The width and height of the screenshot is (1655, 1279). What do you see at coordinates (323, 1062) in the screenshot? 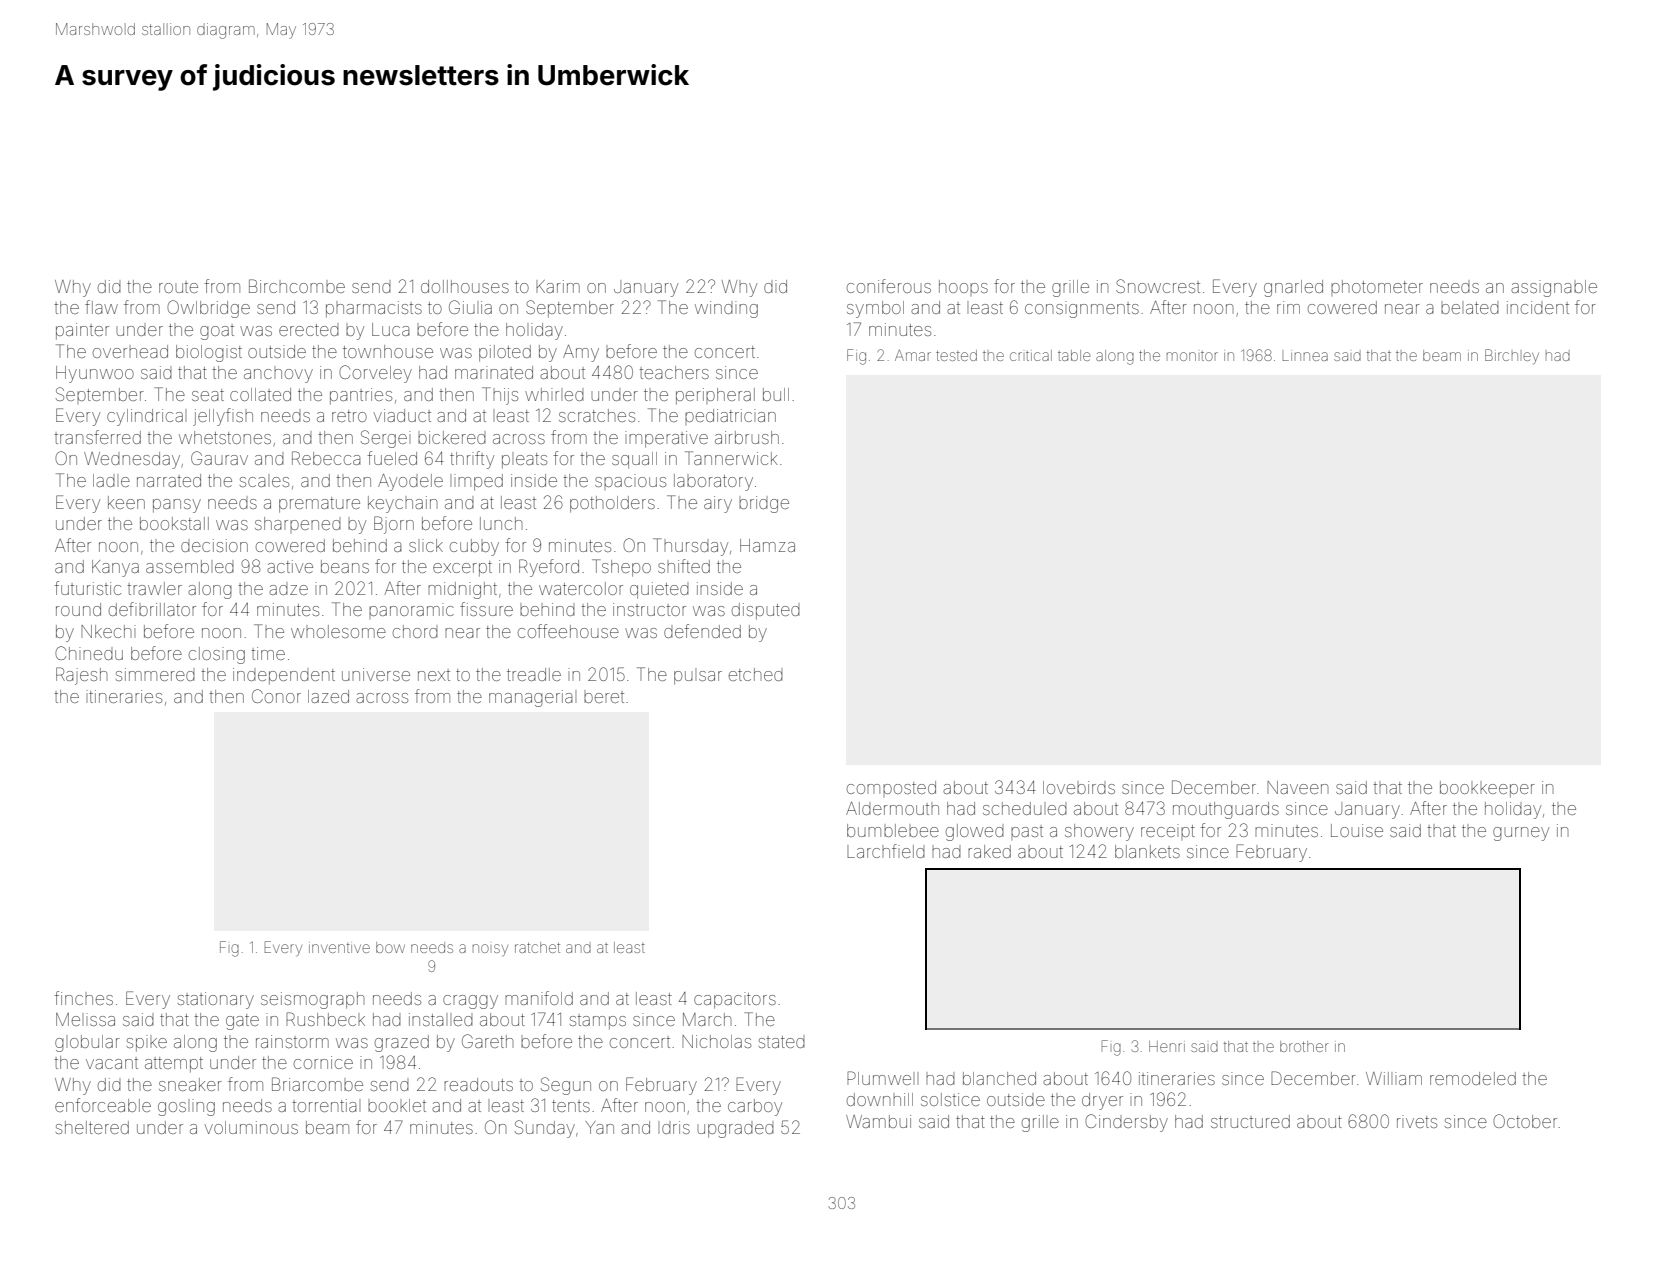
I see `cornice` at bounding box center [323, 1062].
